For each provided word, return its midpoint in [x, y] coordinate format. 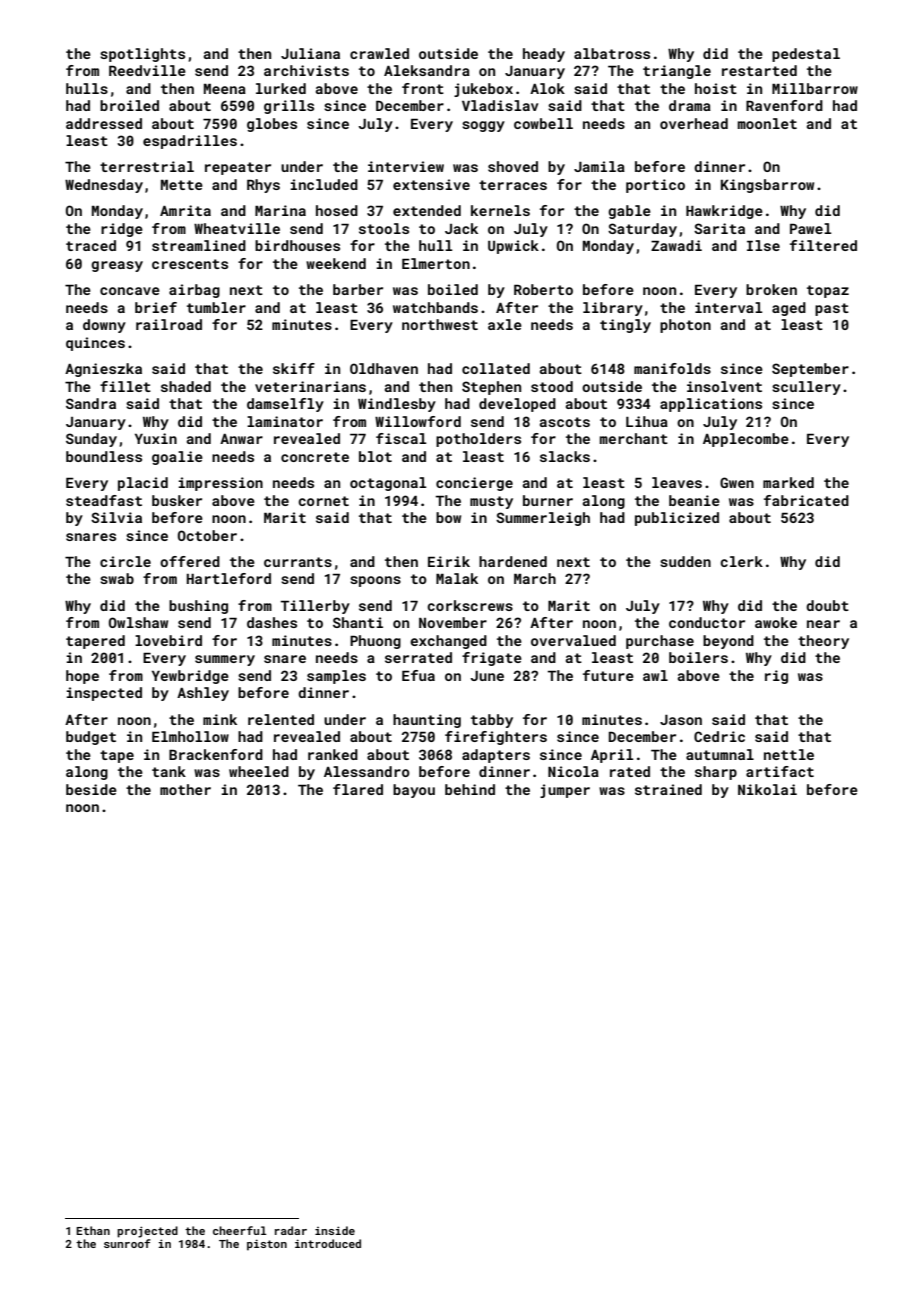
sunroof [127, 1243]
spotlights [142, 55]
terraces [513, 185]
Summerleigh [543, 519]
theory [823, 642]
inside [335, 1230]
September [810, 370]
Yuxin [156, 438]
